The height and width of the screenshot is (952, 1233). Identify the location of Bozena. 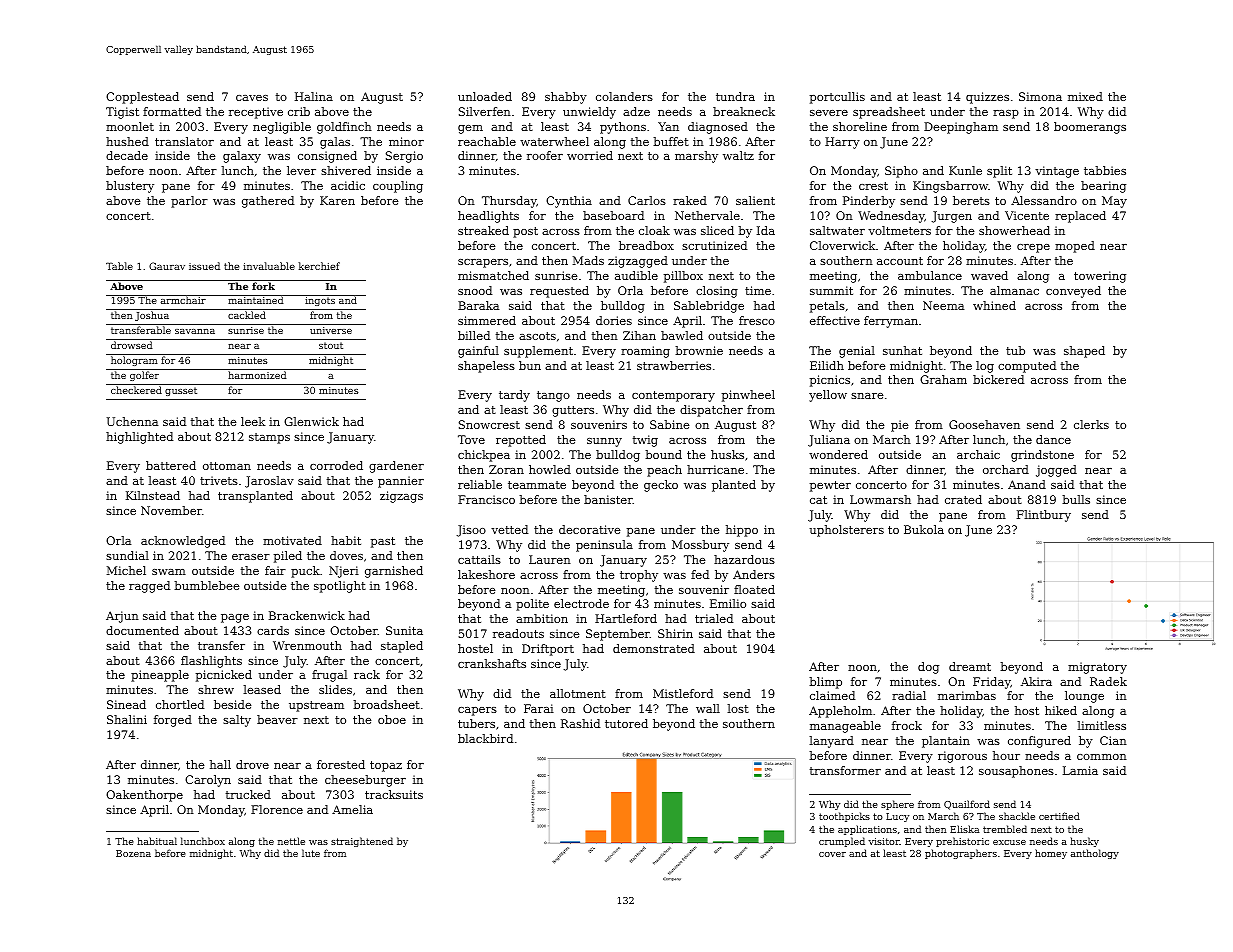
(133, 853).
